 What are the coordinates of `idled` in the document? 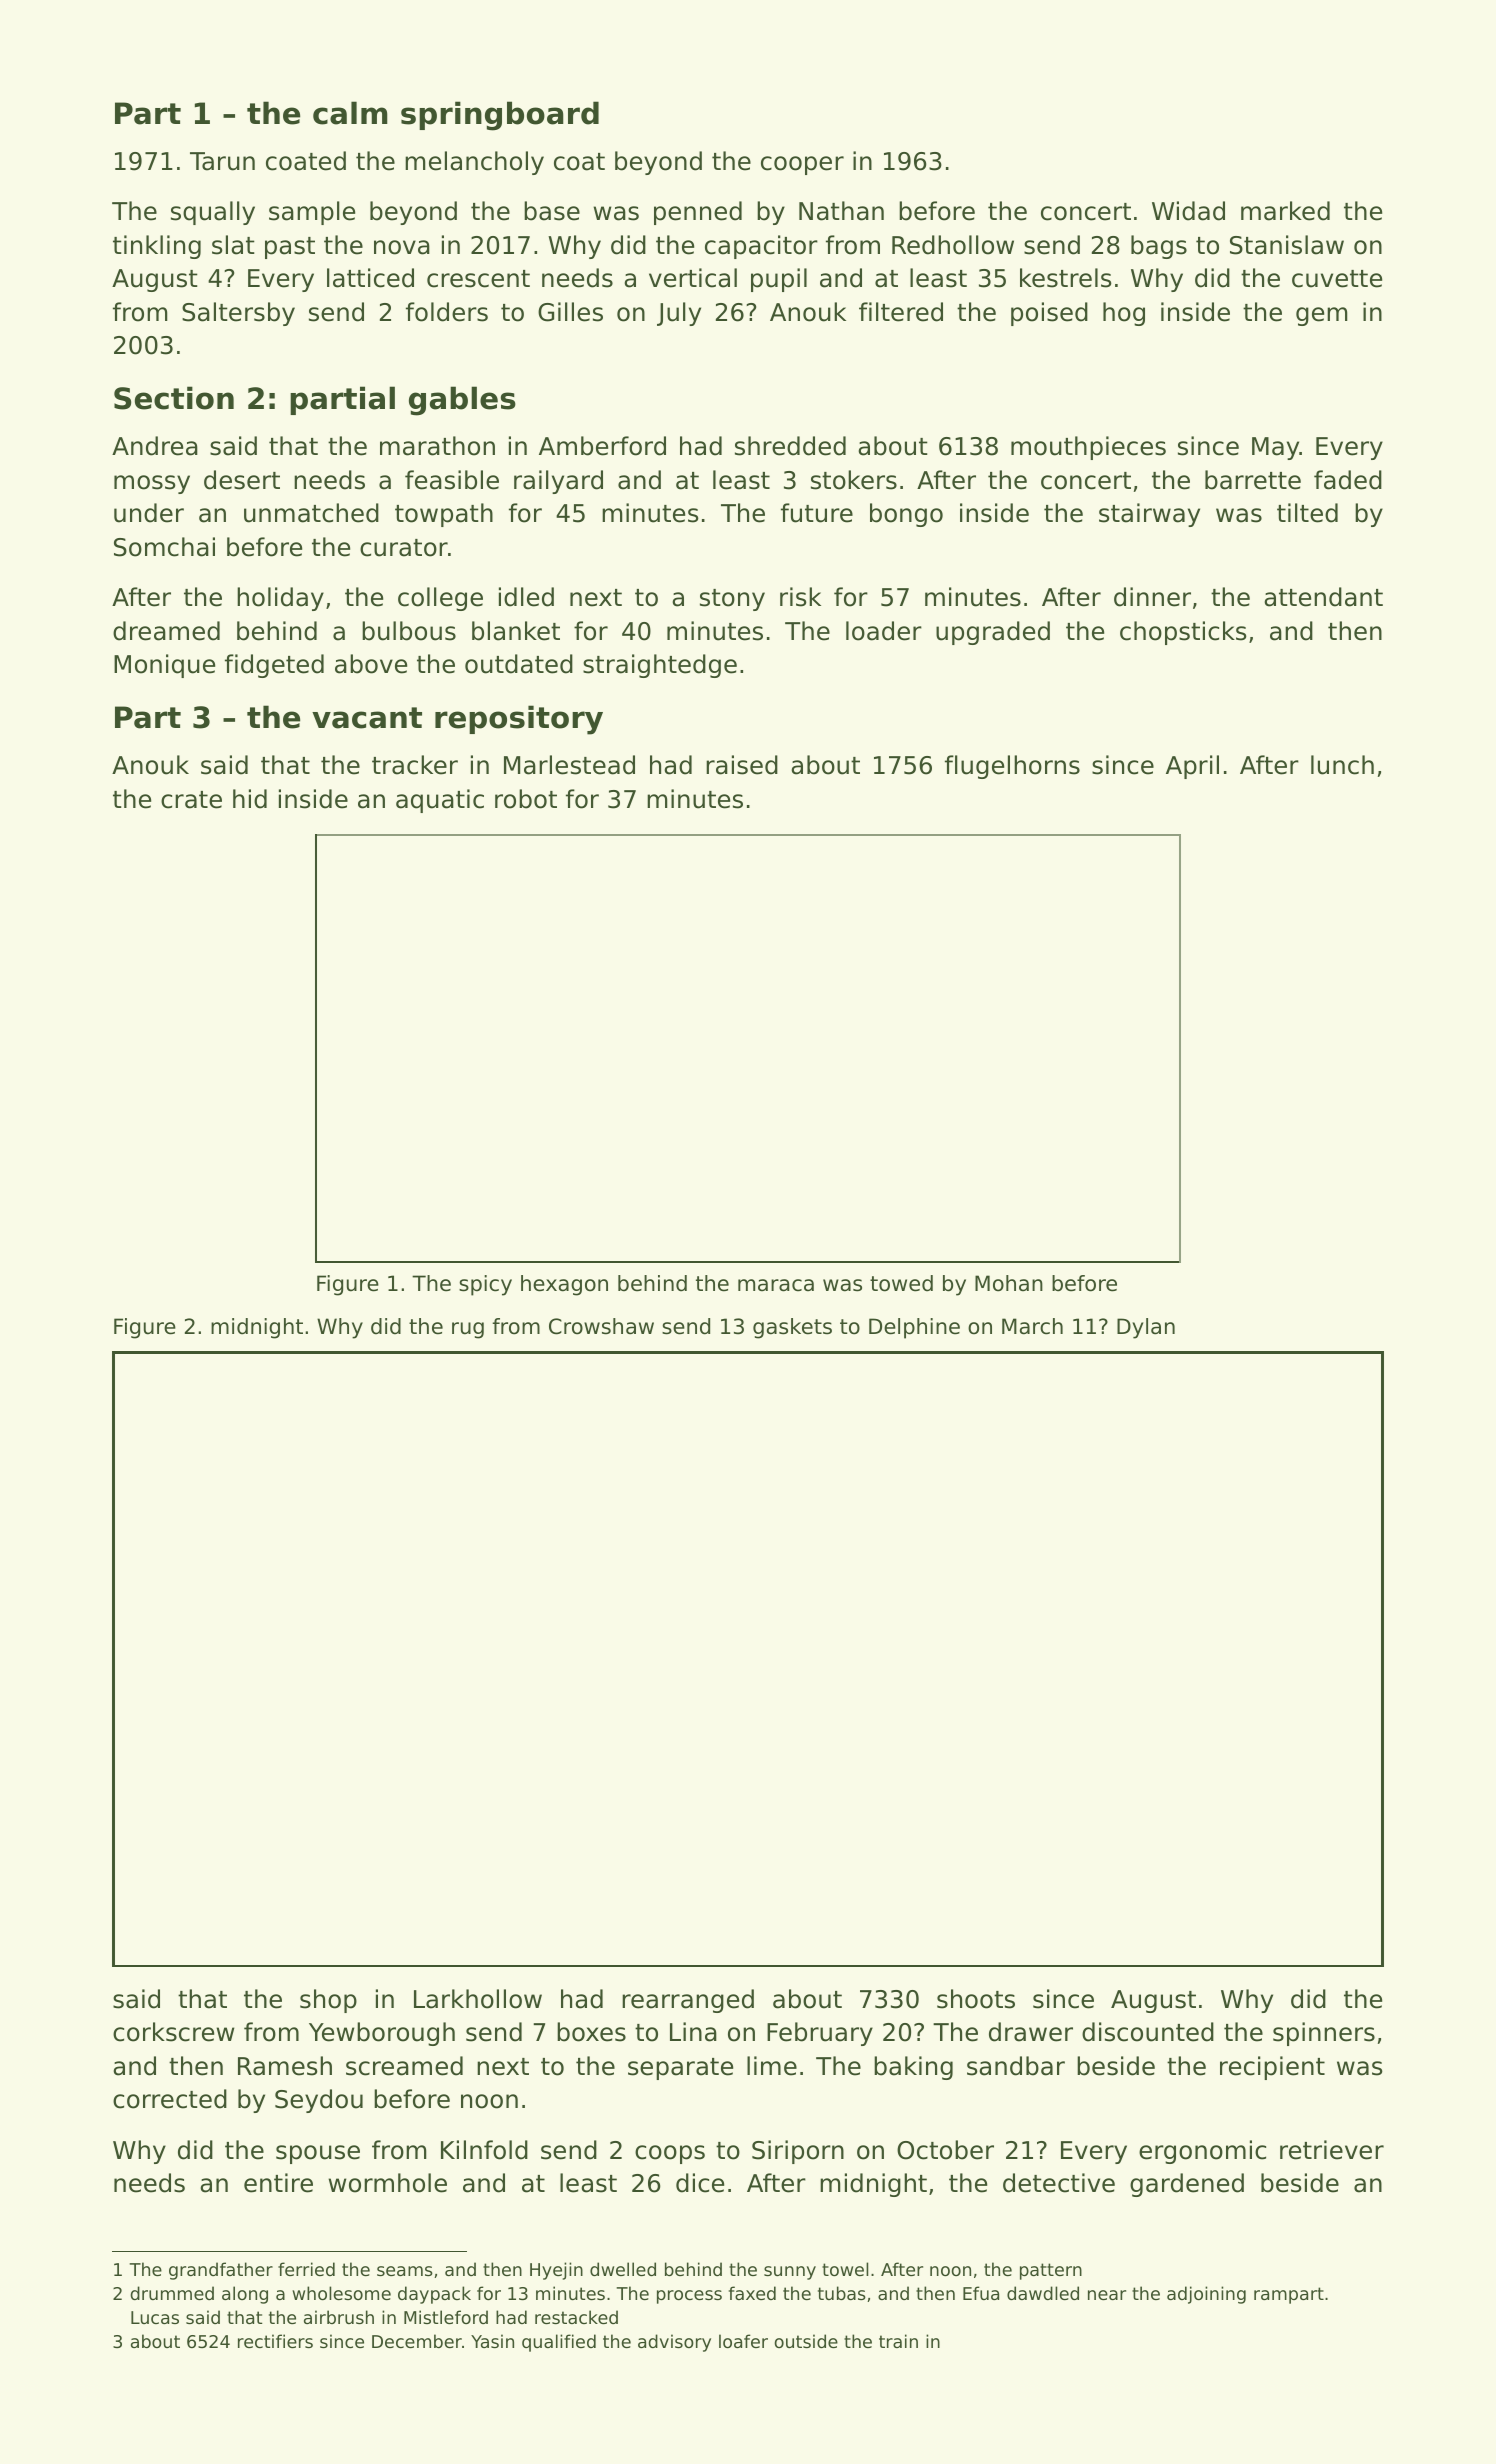 It's located at (526, 597).
